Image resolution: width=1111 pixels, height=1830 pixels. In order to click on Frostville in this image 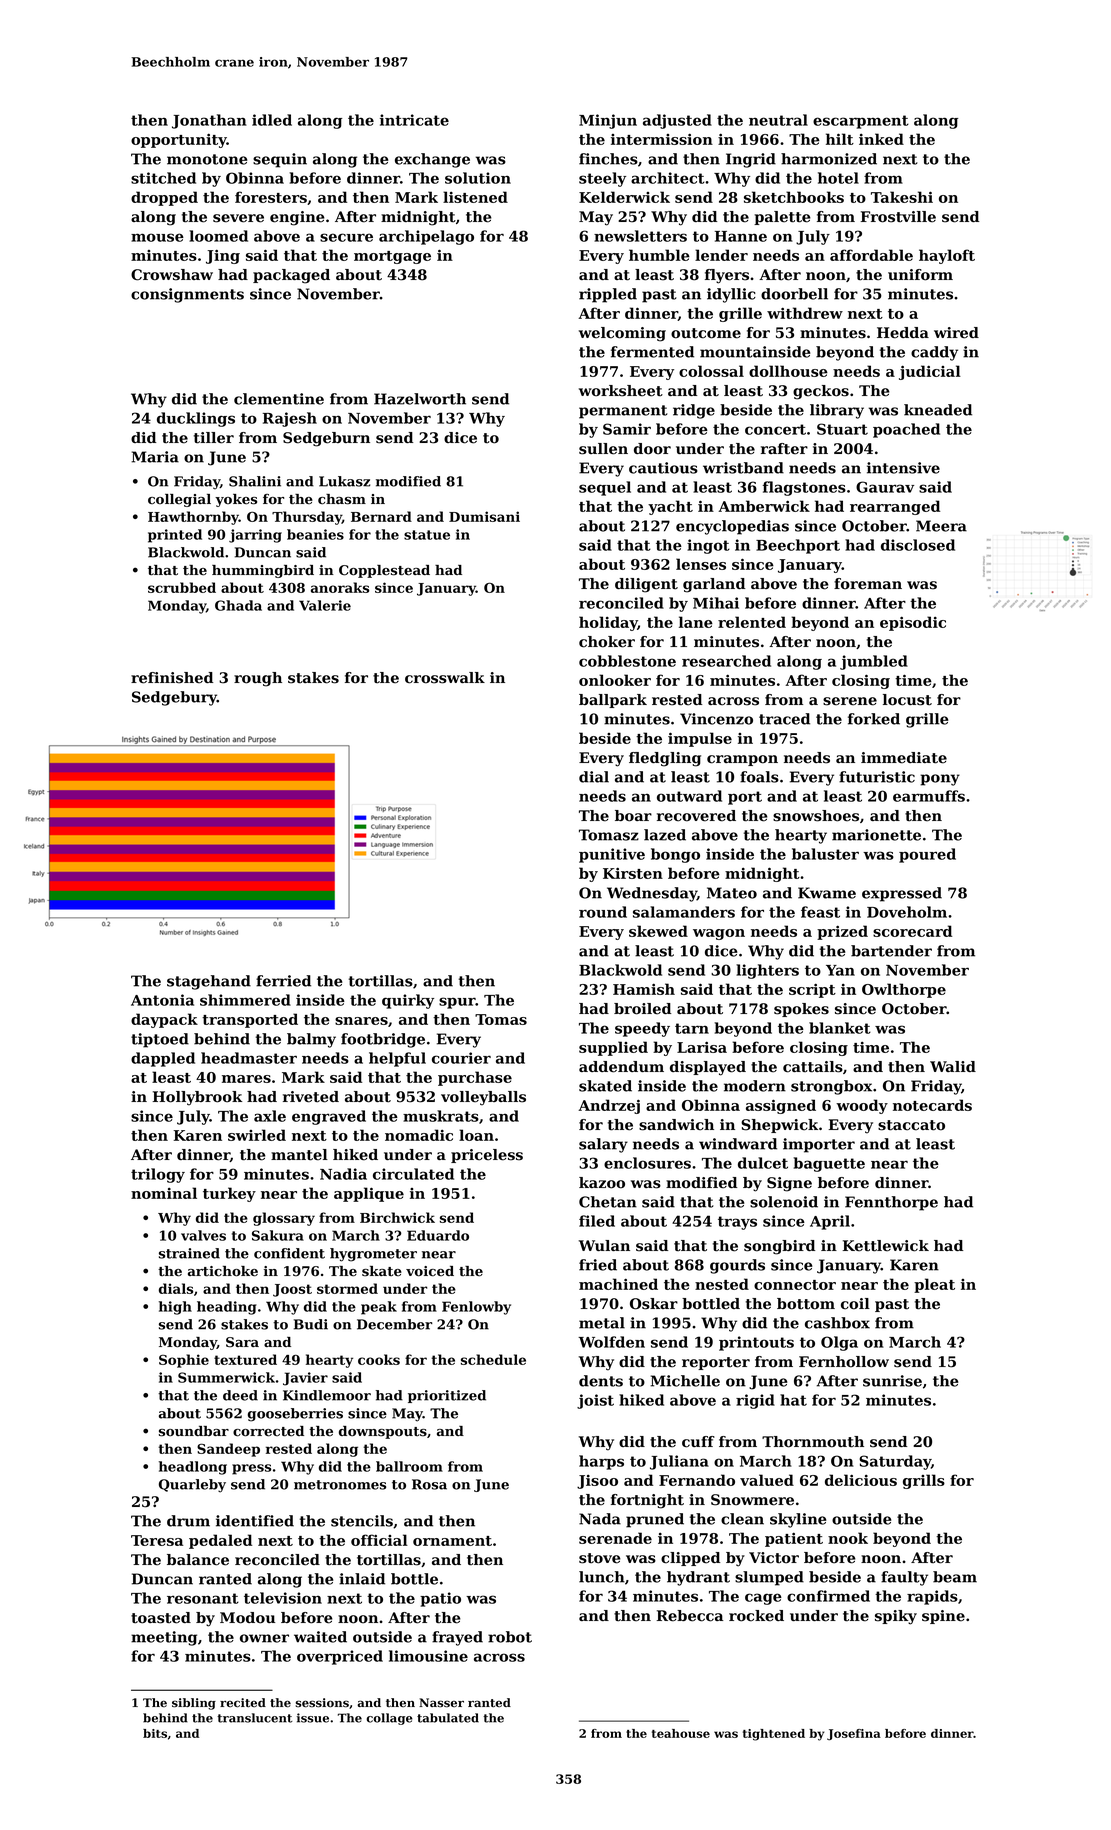, I will do `click(898, 217)`.
